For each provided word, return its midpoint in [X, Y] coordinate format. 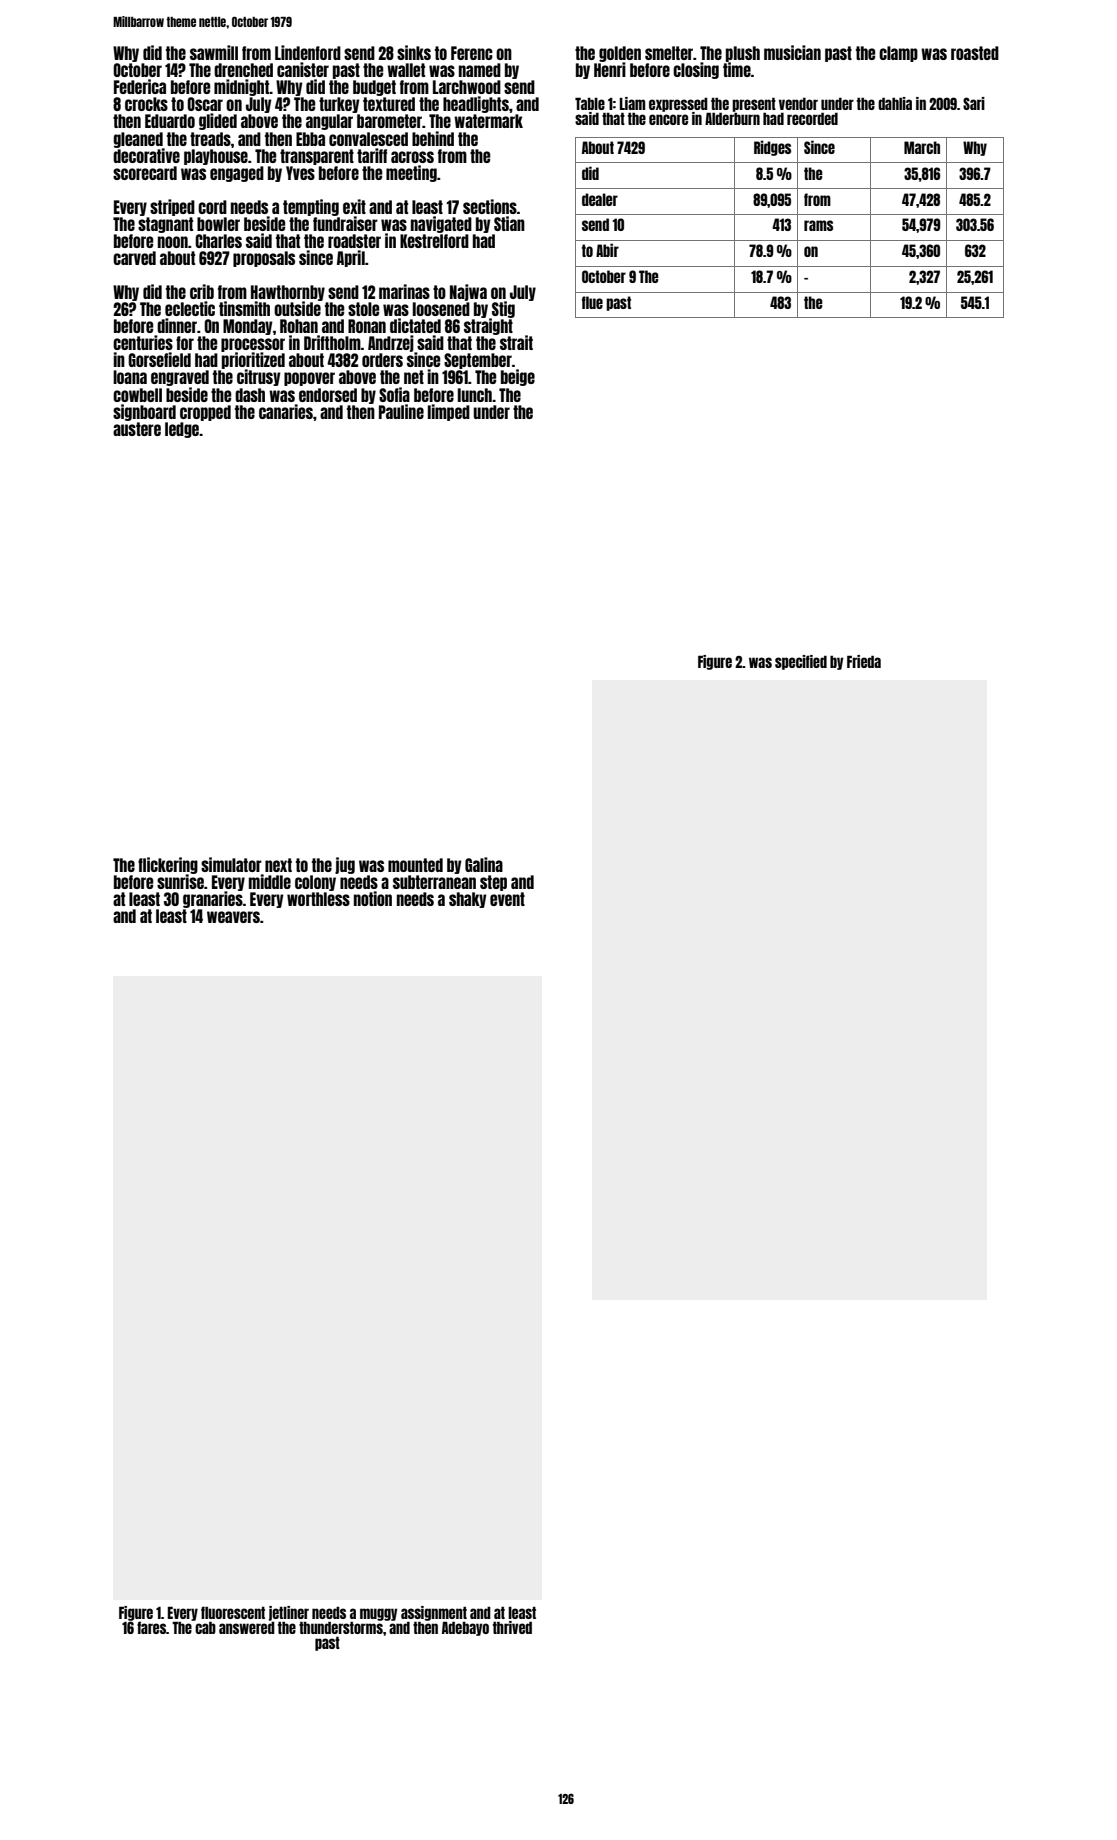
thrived [512, 1627]
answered [247, 1628]
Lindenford [308, 52]
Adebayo [465, 1628]
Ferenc [472, 53]
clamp [898, 54]
